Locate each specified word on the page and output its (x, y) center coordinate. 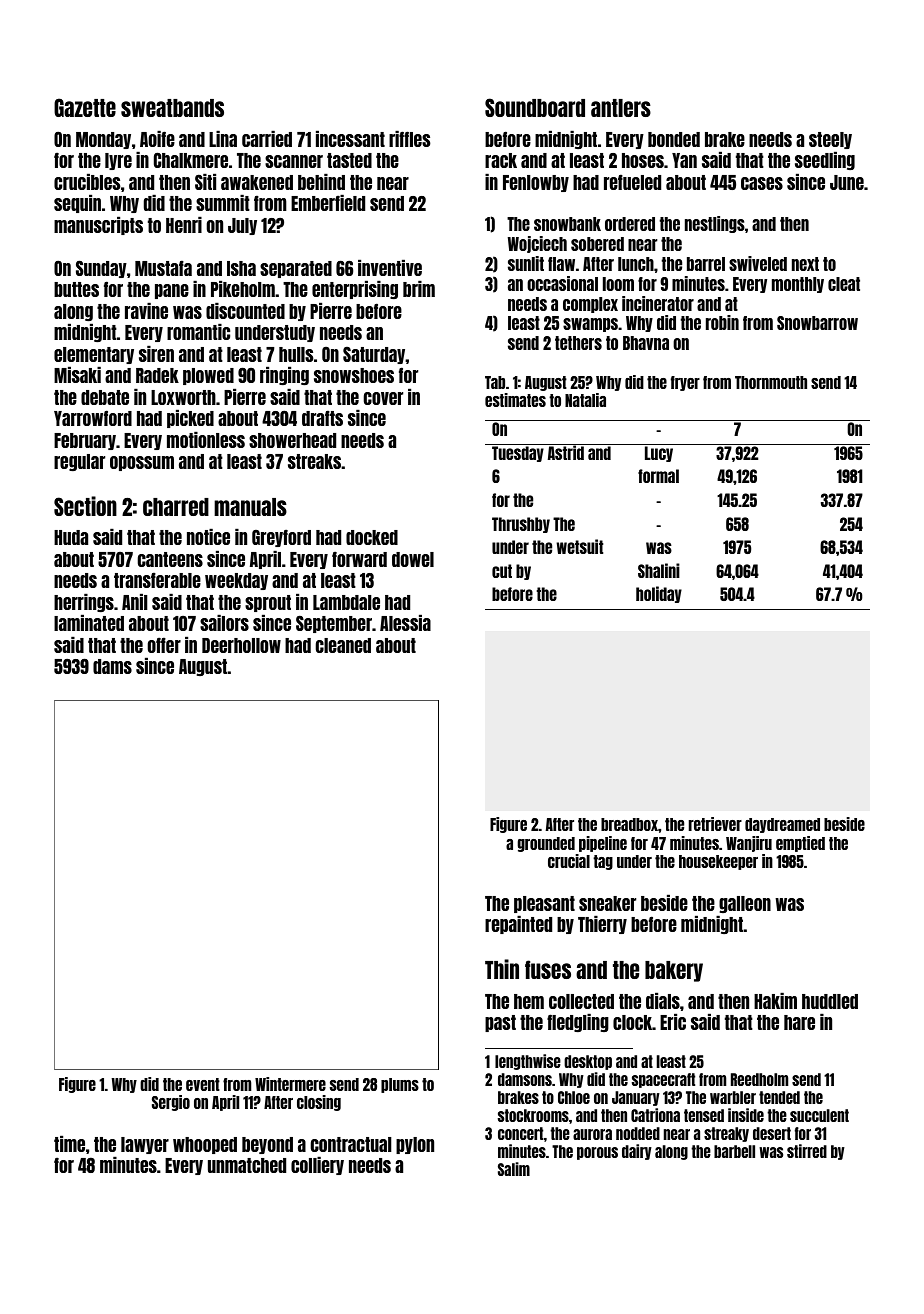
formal (658, 476)
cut (502, 571)
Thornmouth (771, 382)
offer (164, 645)
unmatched (247, 1165)
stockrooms (533, 1115)
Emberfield (328, 202)
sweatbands (172, 108)
